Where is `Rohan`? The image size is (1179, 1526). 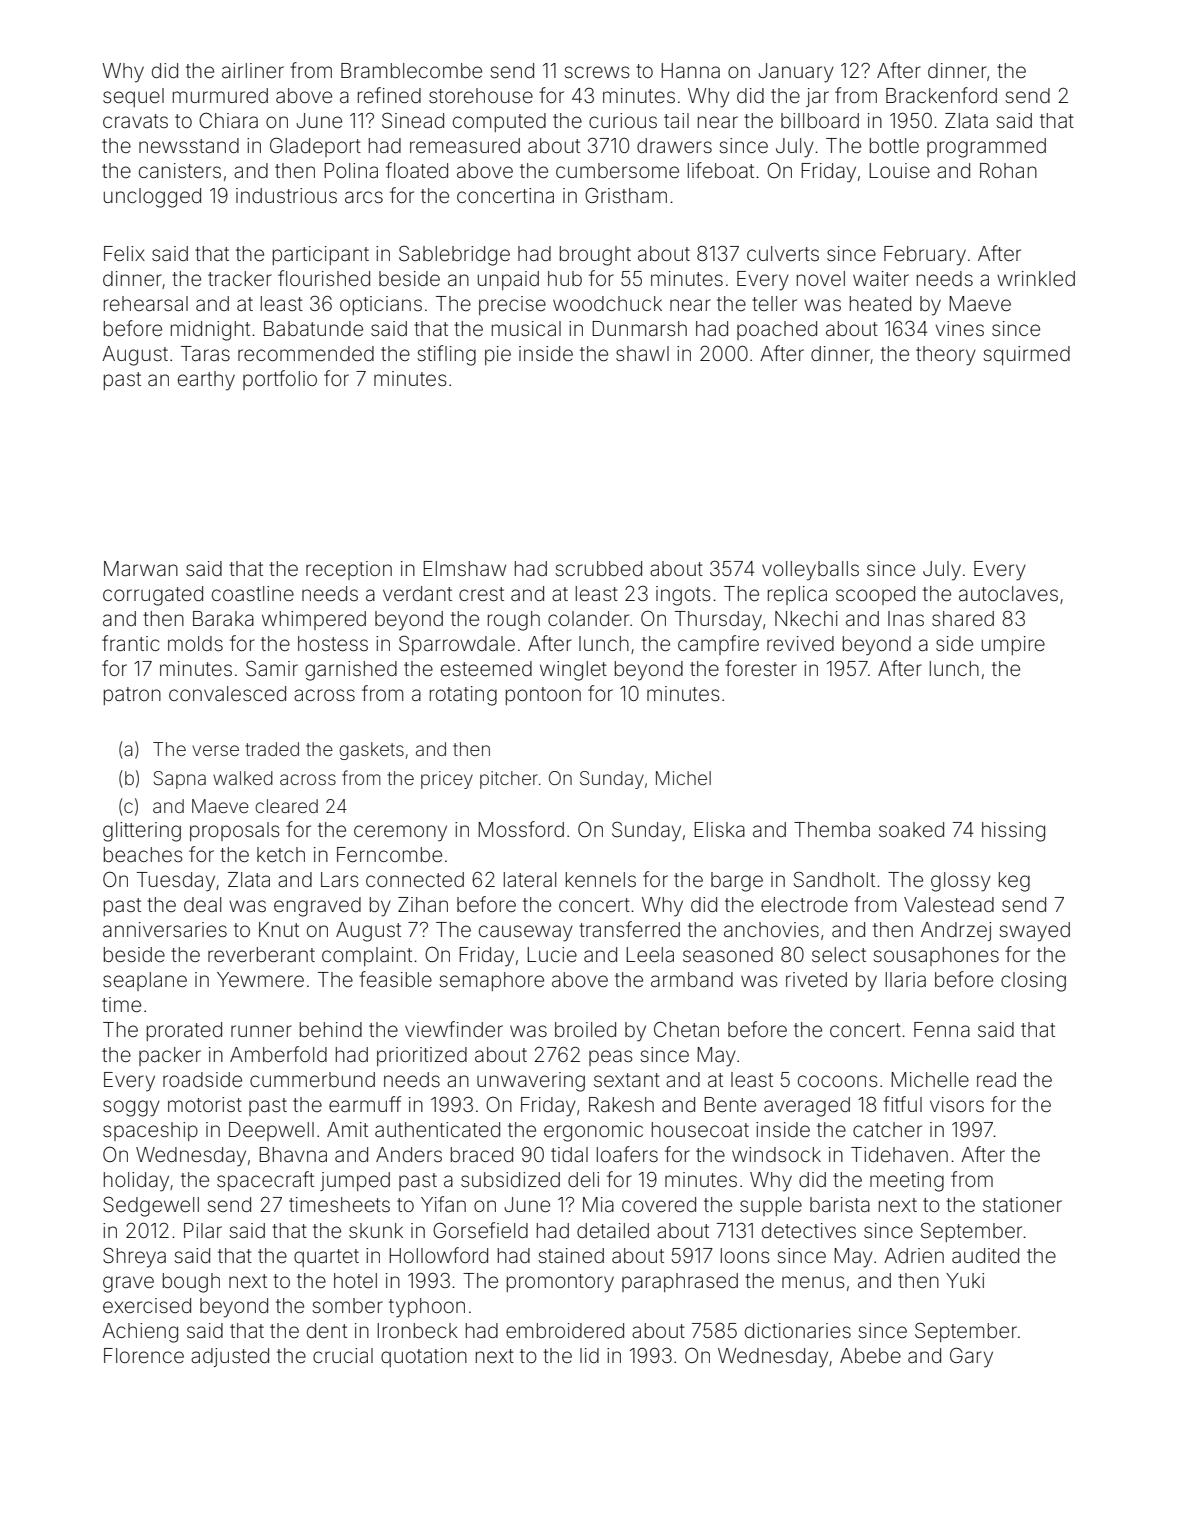 Rohan is located at coordinates (1008, 170).
